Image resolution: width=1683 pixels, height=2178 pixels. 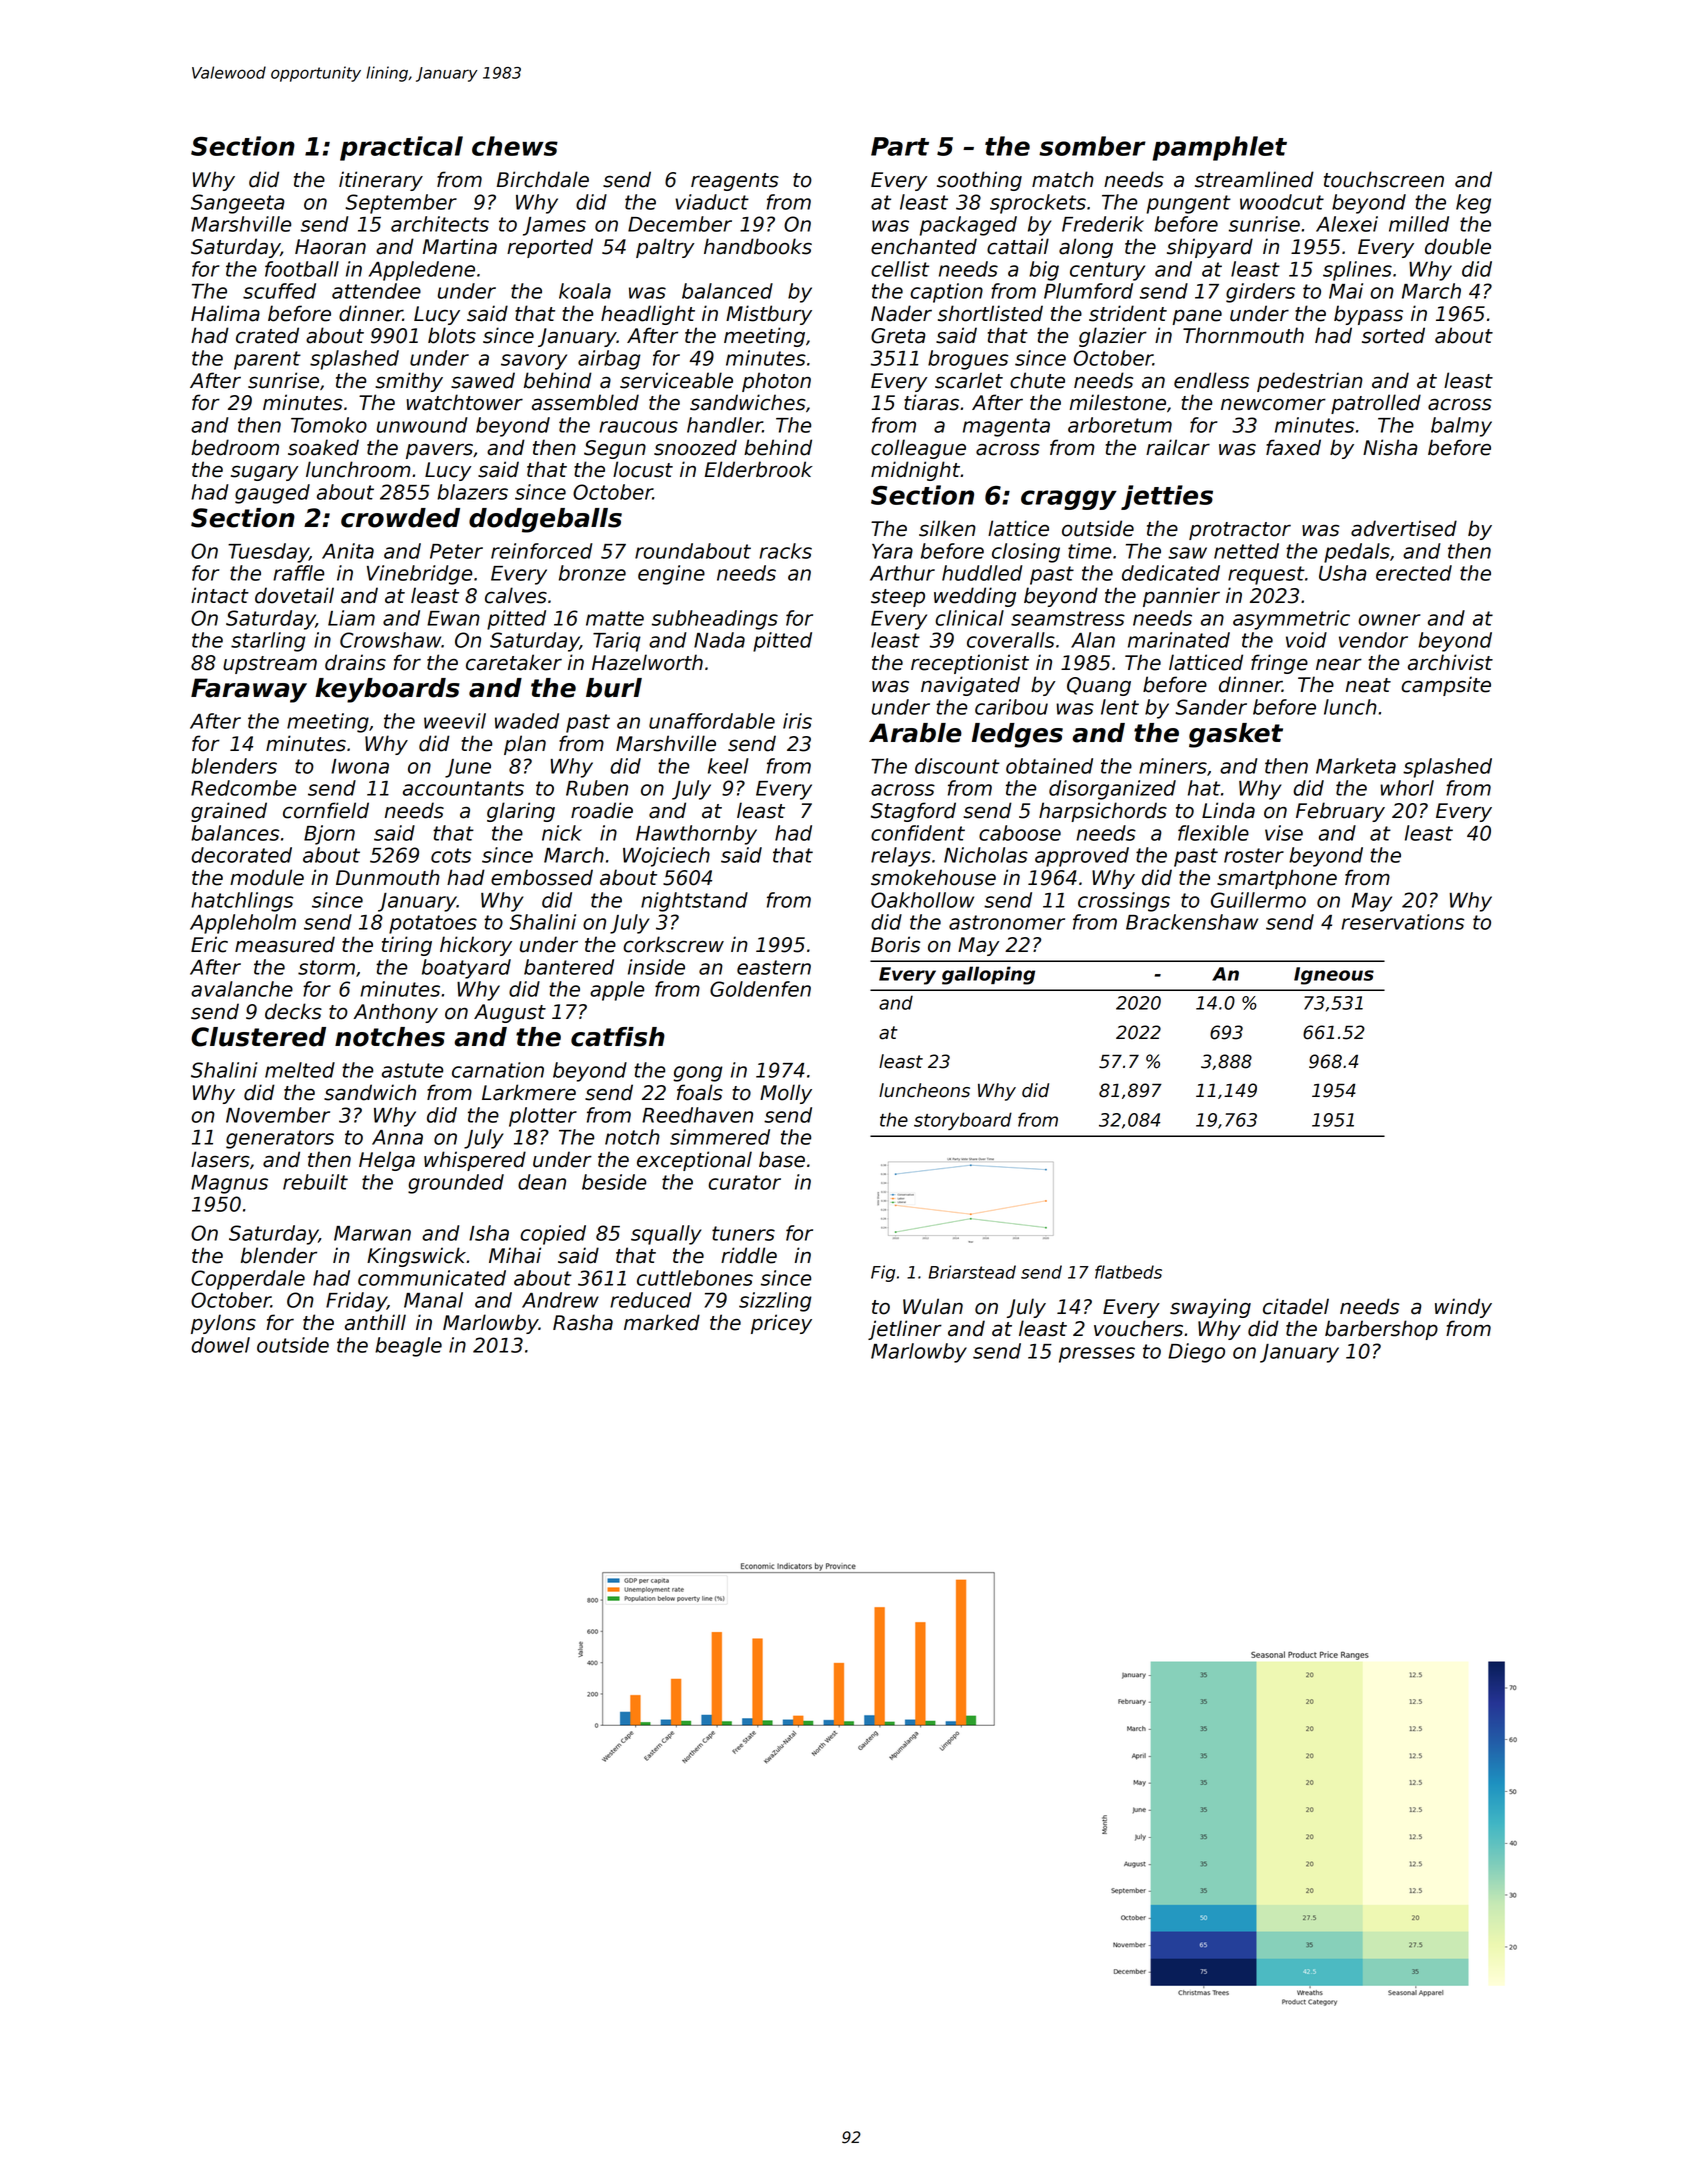 What do you see at coordinates (1334, 976) in the screenshot?
I see `Igneous` at bounding box center [1334, 976].
